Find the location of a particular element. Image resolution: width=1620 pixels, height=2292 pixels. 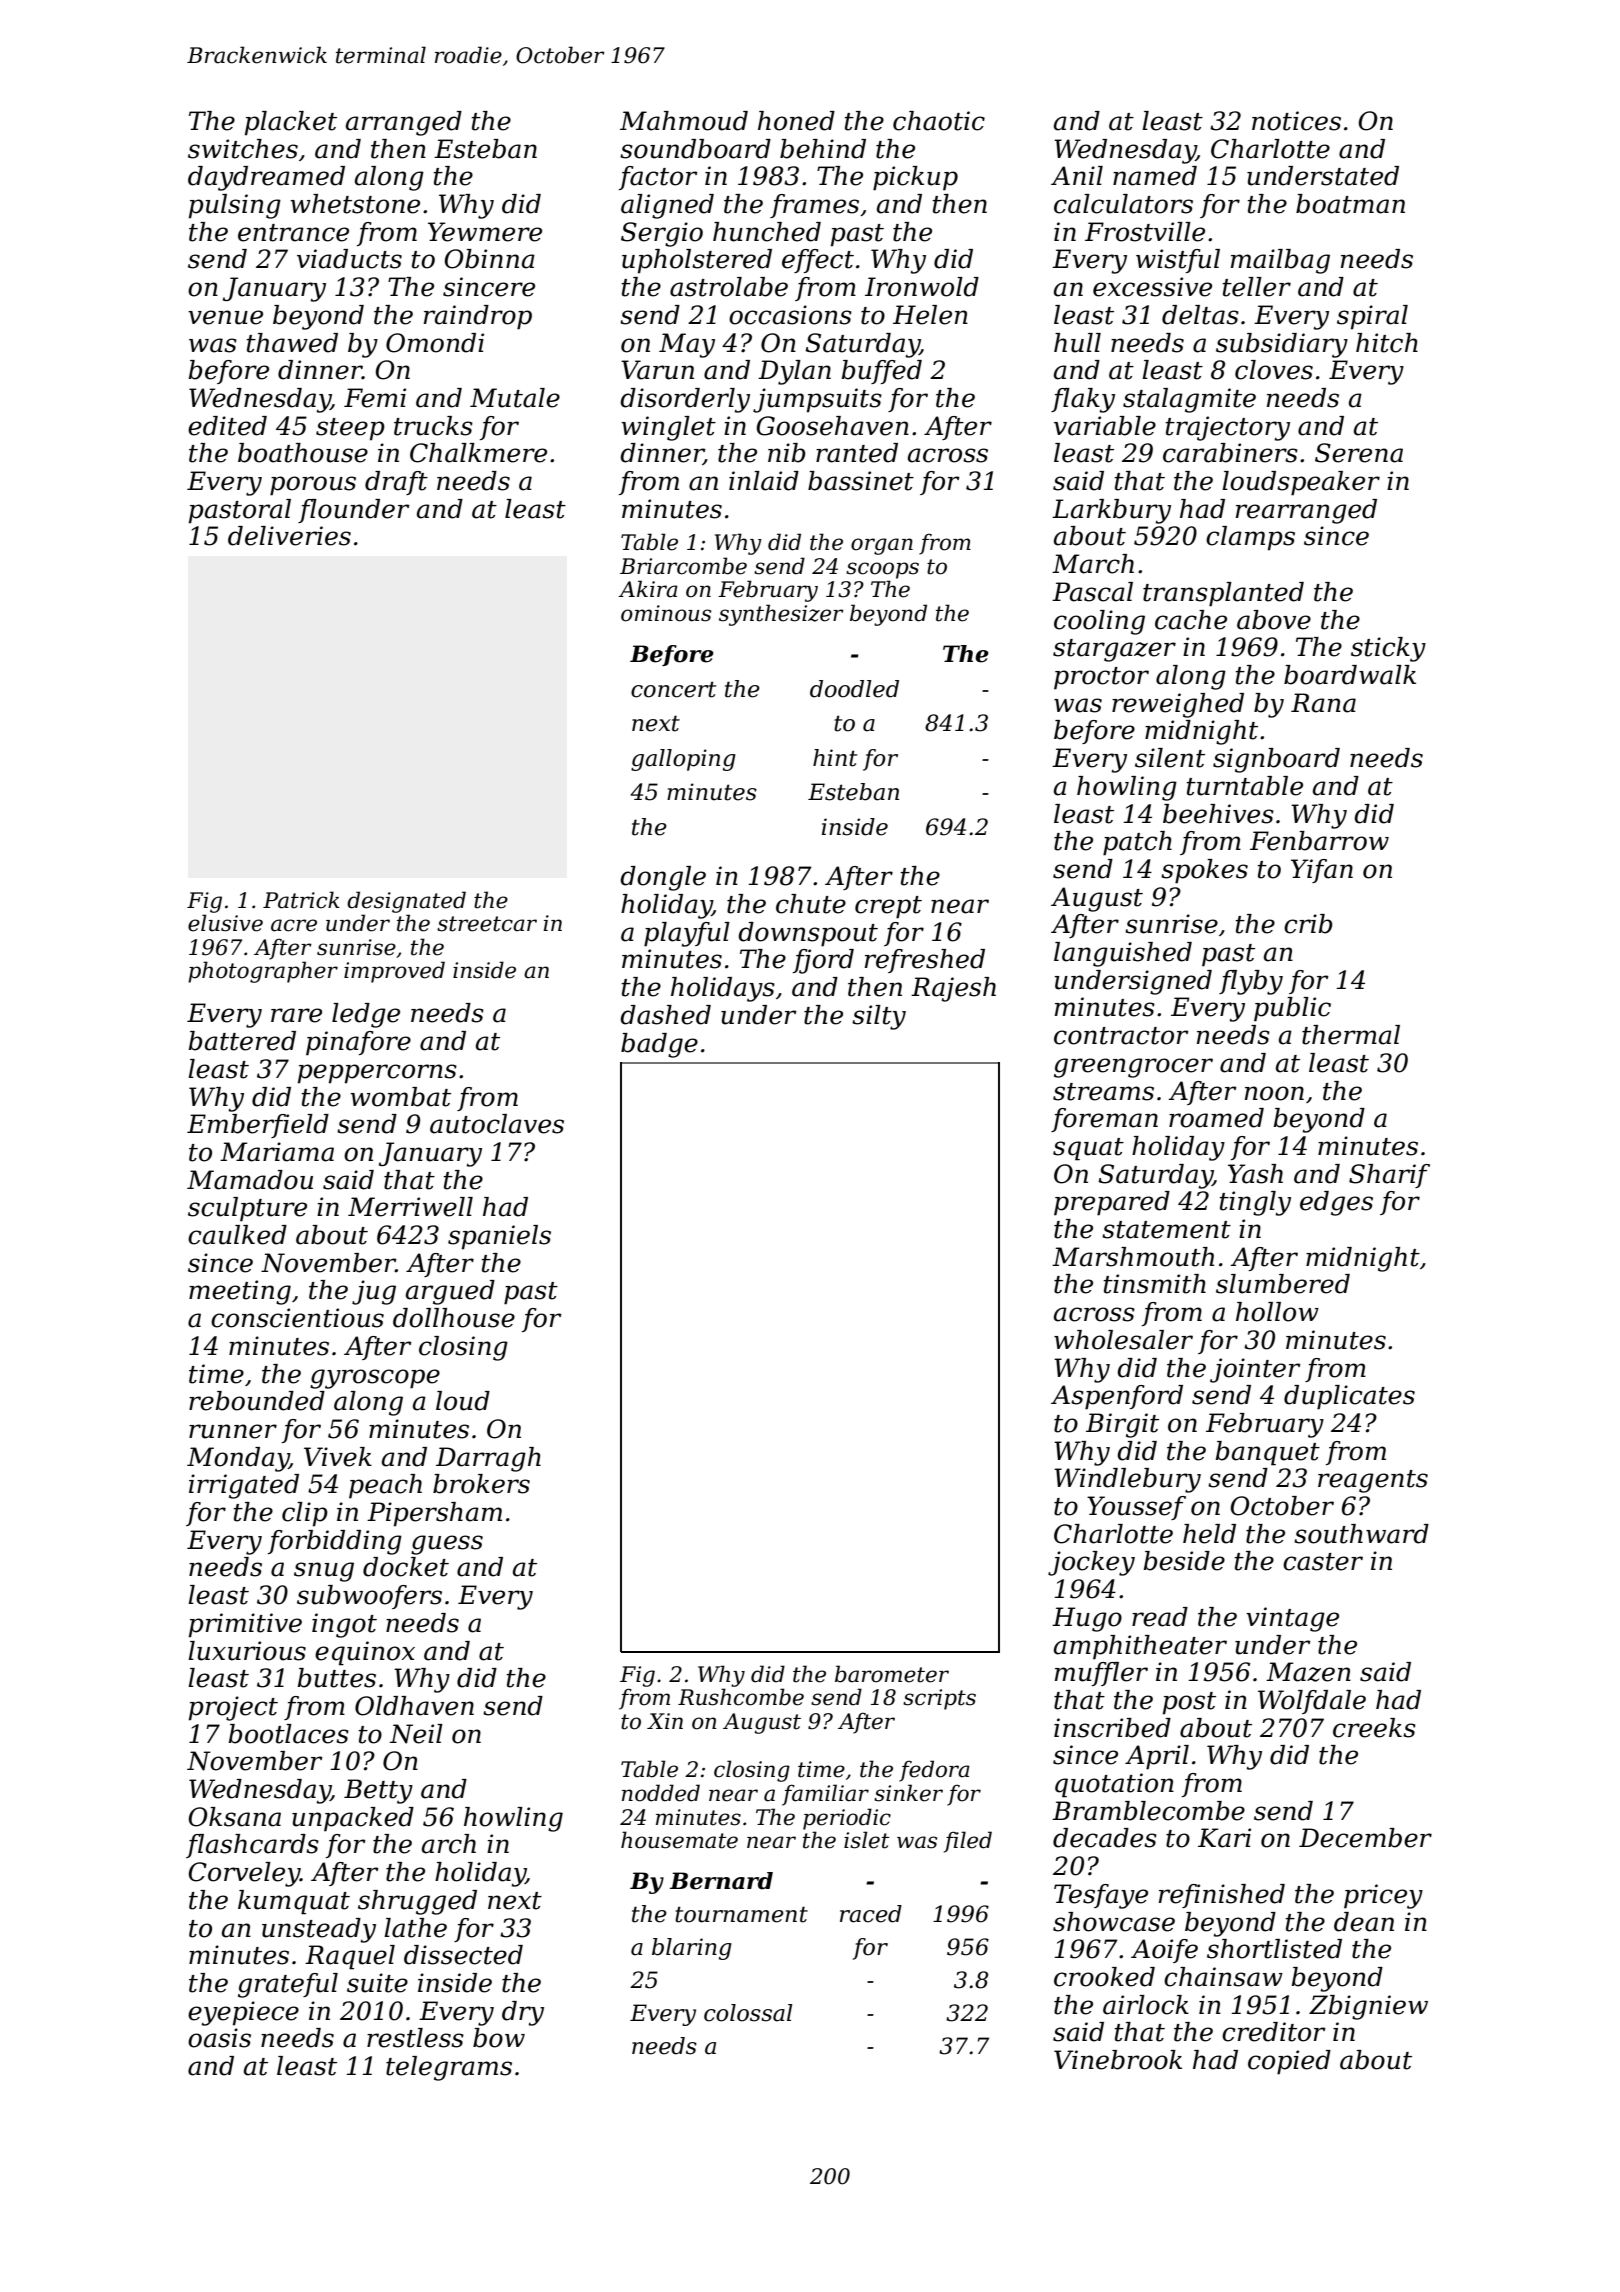

barometer is located at coordinates (892, 1674).
